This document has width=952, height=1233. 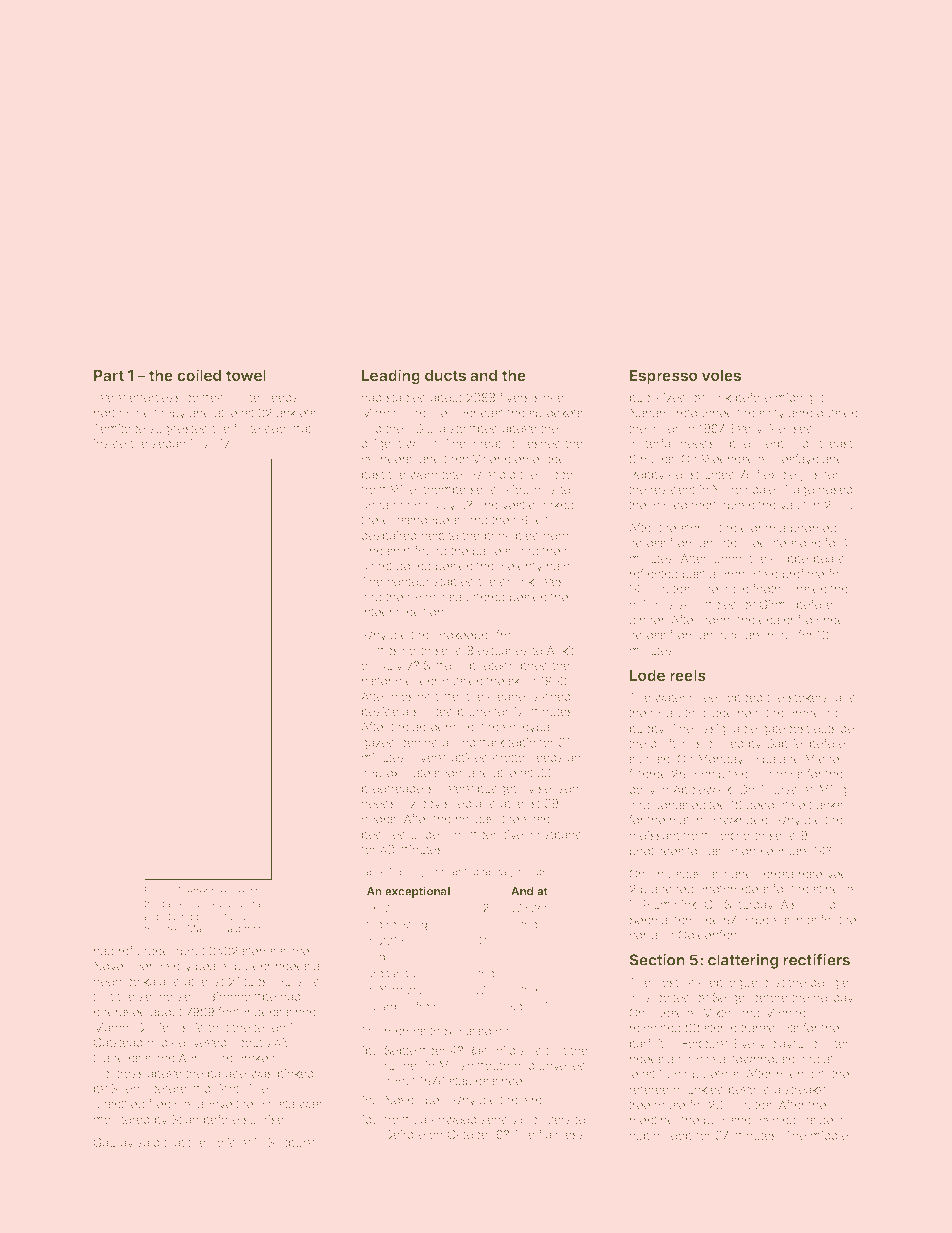 I want to click on Tiago, so click(x=798, y=491).
